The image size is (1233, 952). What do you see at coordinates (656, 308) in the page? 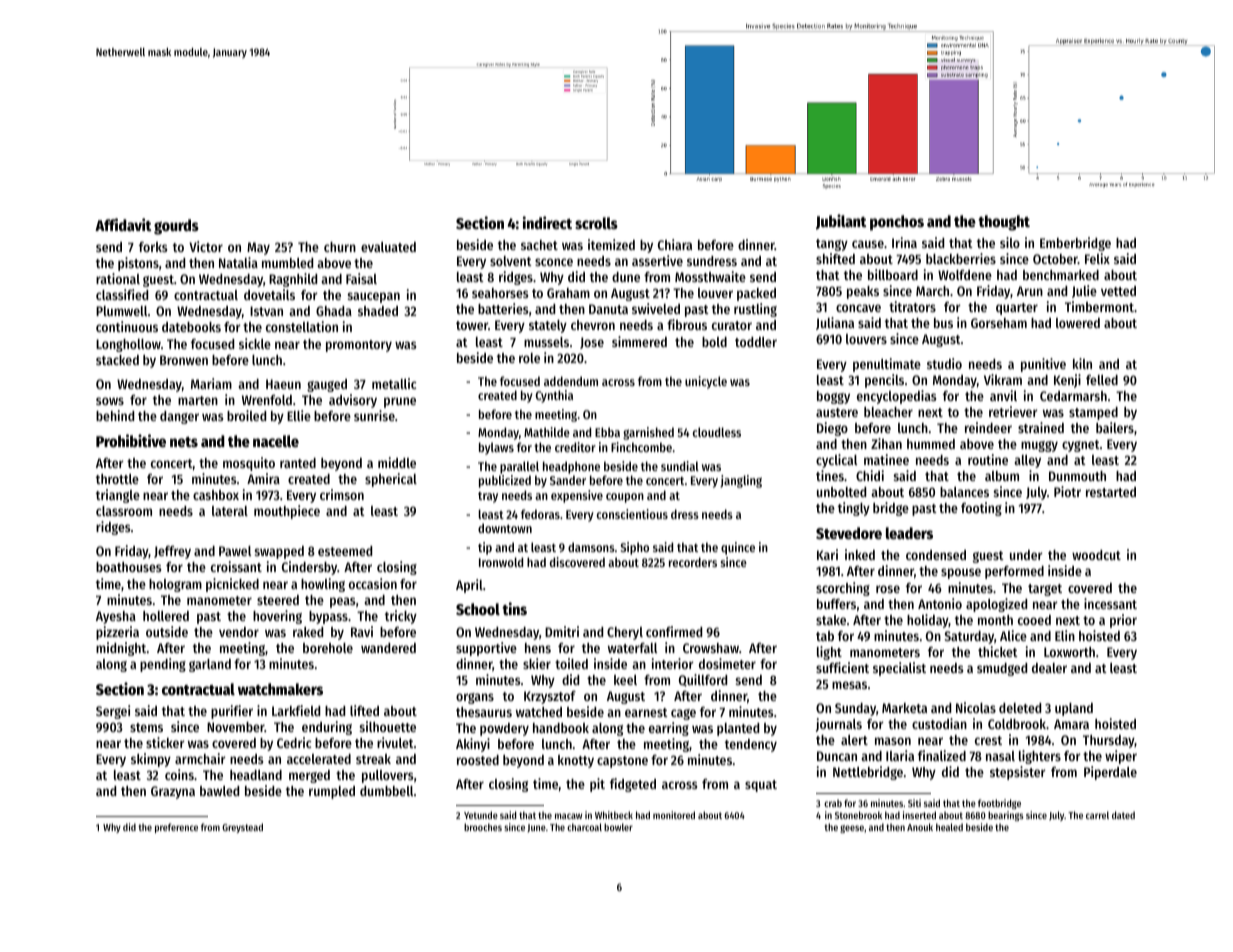
I see `swiveled` at bounding box center [656, 308].
